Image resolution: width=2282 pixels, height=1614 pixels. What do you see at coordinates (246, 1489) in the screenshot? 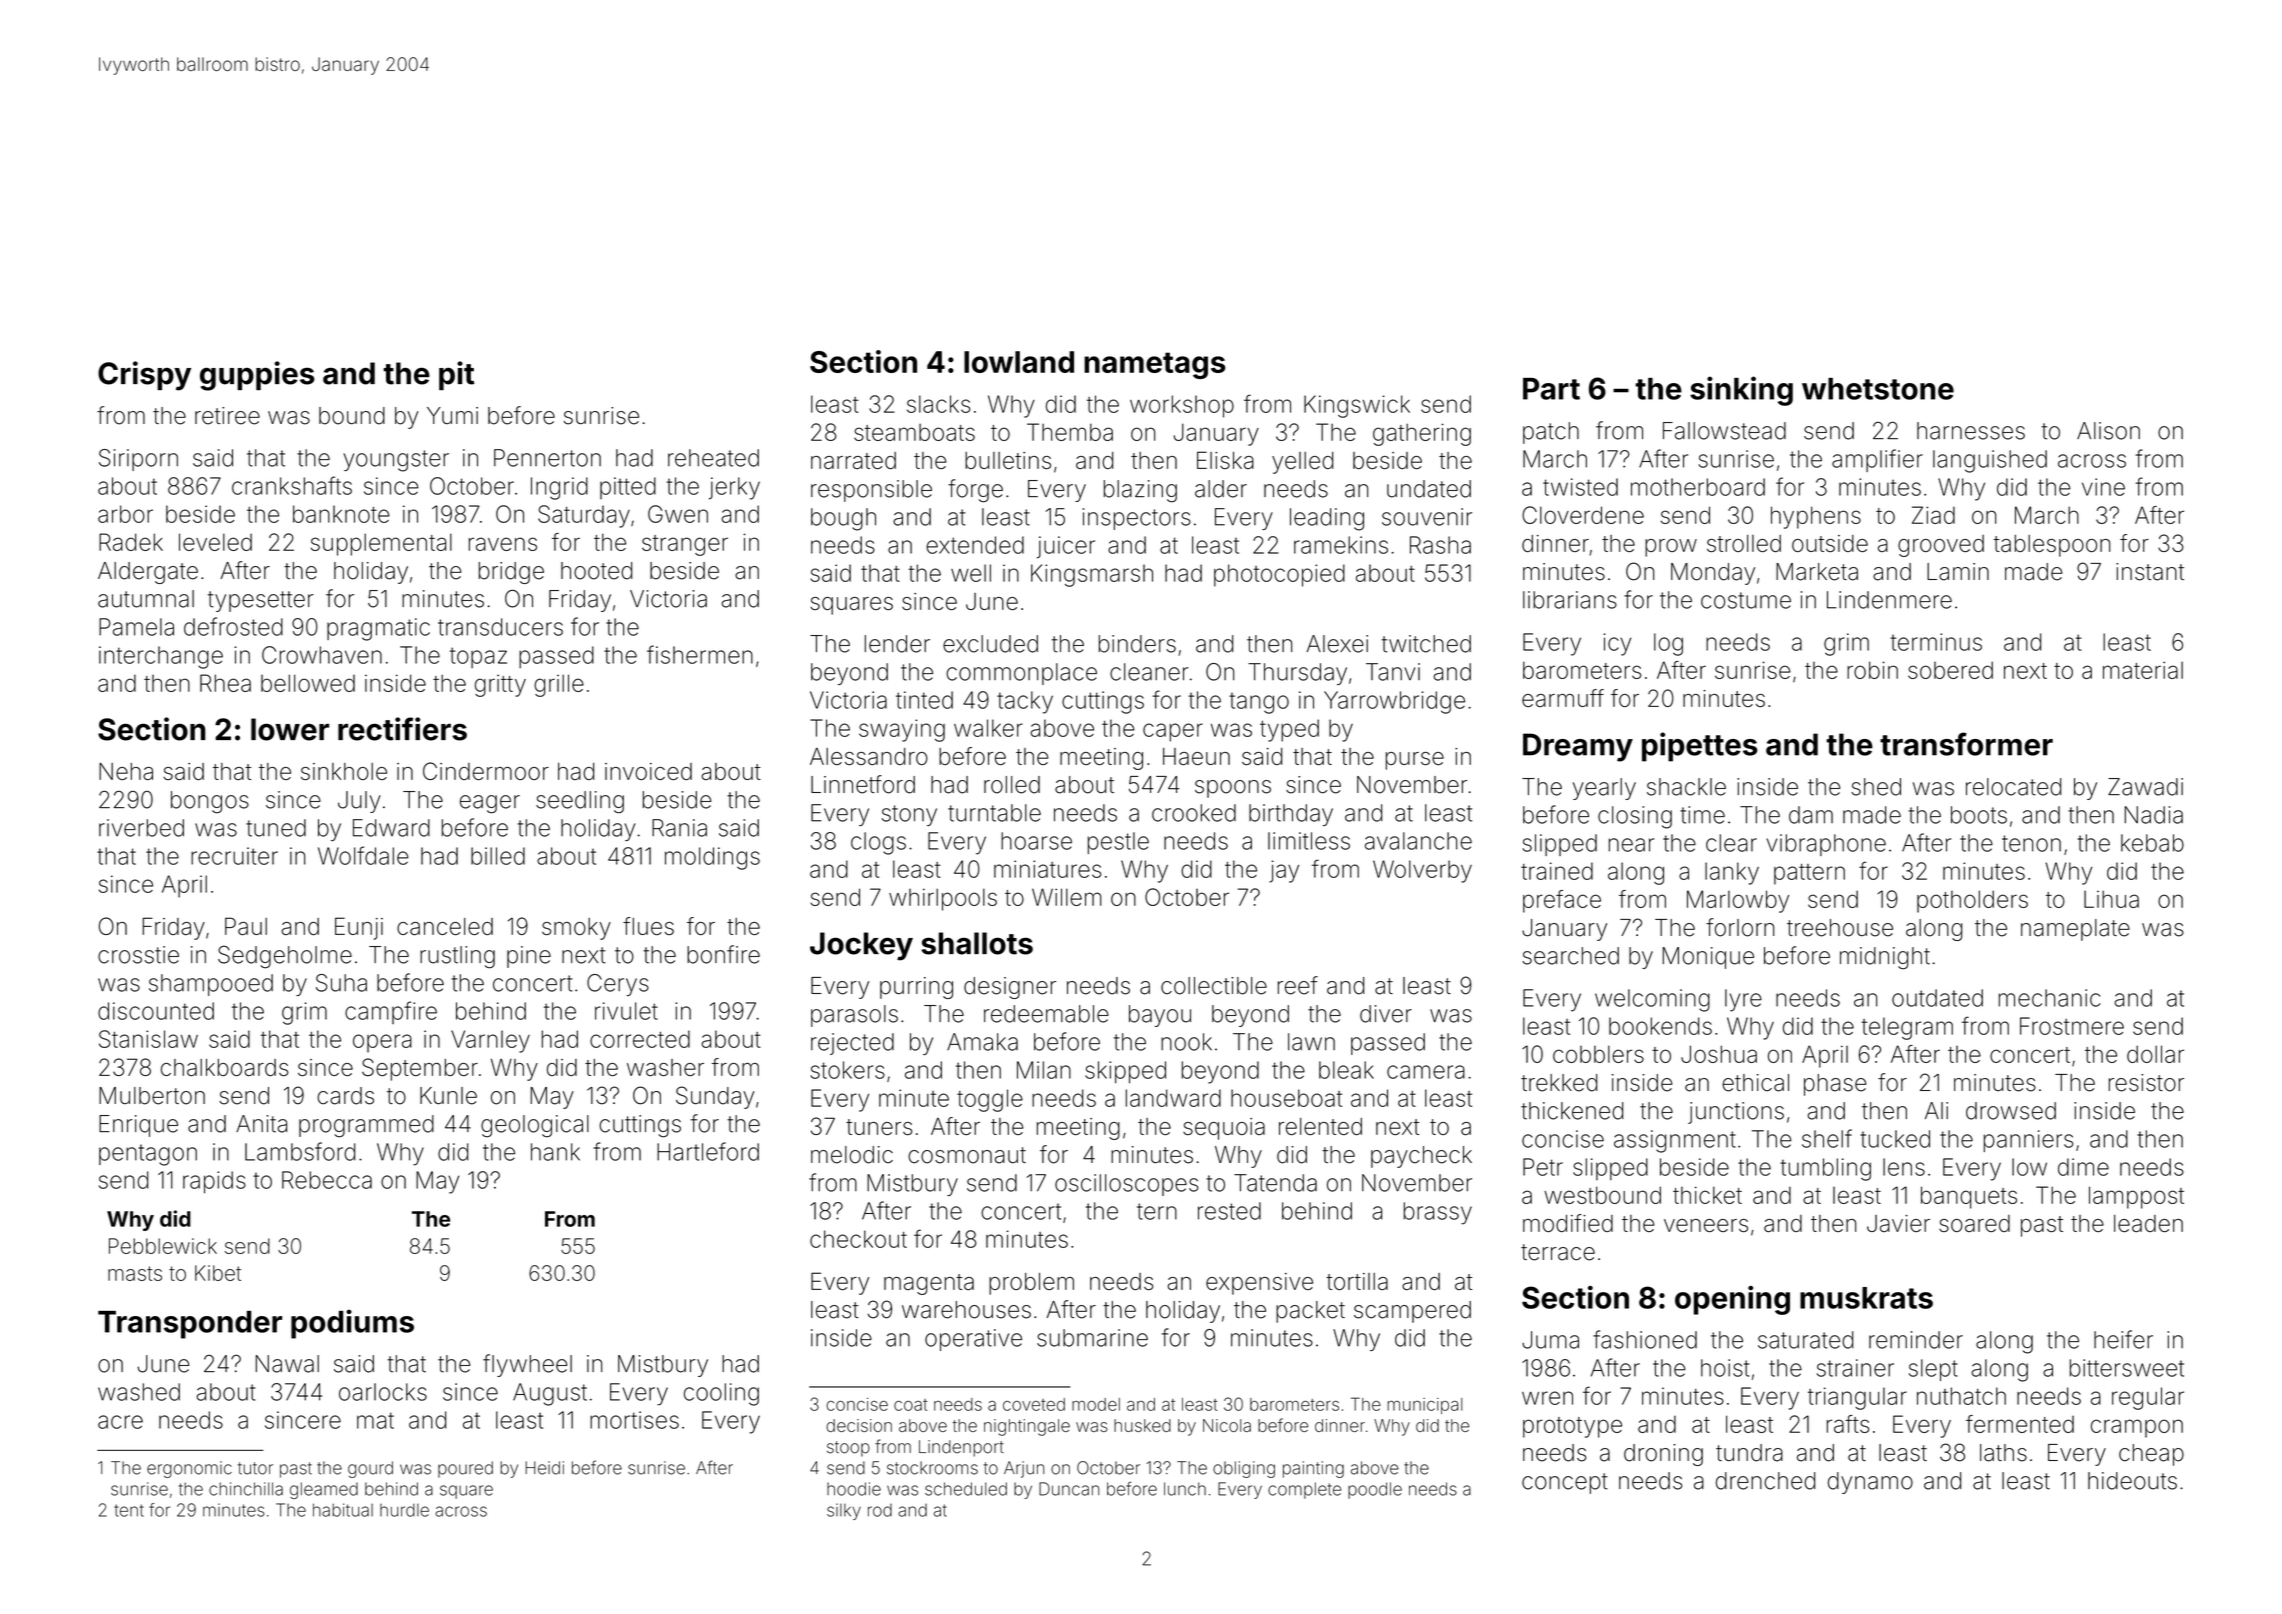
I see `chinchilla` at bounding box center [246, 1489].
